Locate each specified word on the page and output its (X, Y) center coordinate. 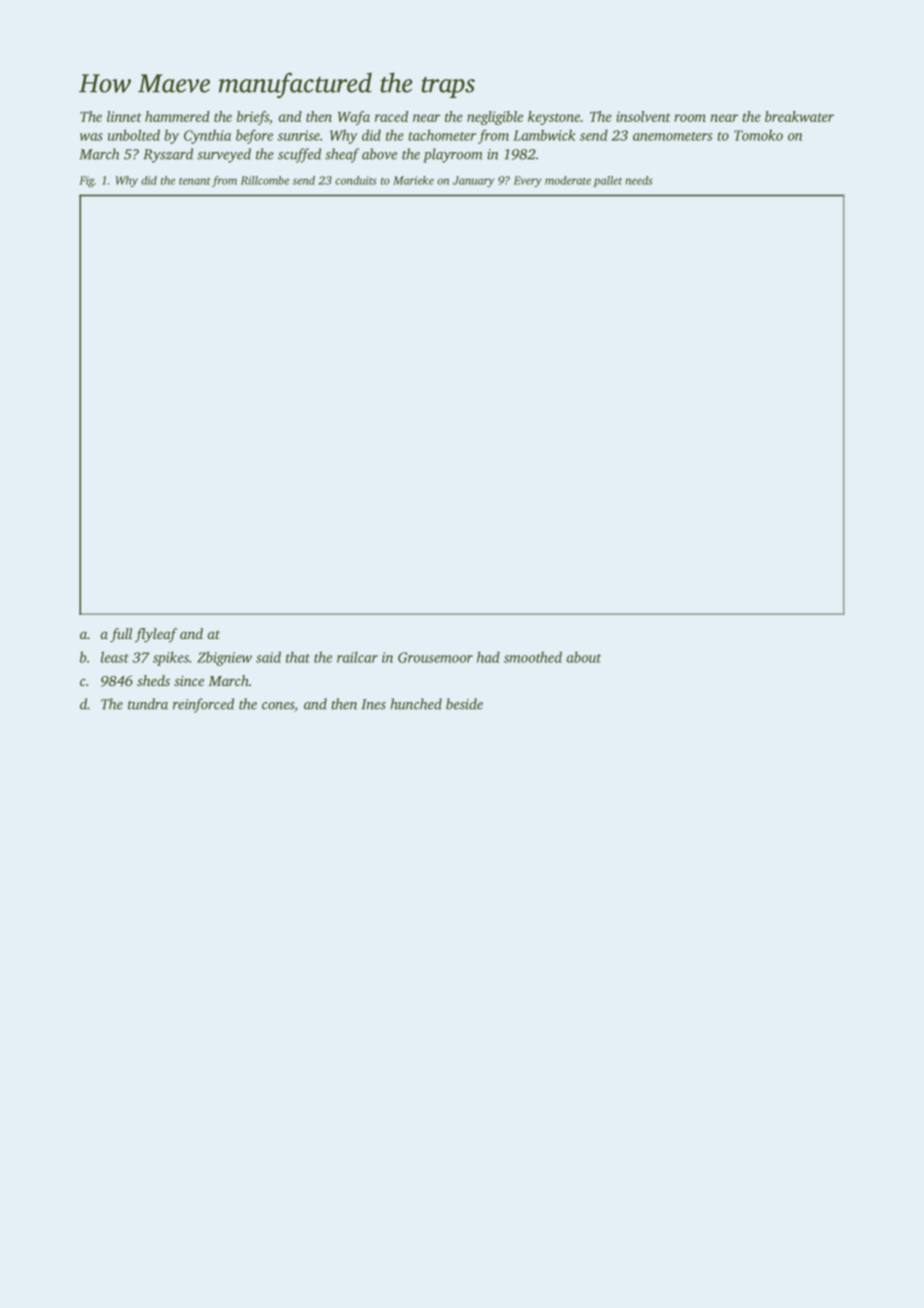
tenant (195, 181)
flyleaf (156, 635)
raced (391, 116)
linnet (124, 116)
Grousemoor (435, 657)
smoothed (533, 657)
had (488, 657)
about (584, 657)
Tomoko (758, 135)
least (115, 657)
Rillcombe (265, 180)
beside (464, 704)
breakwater (799, 116)
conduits (356, 180)
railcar (357, 657)
